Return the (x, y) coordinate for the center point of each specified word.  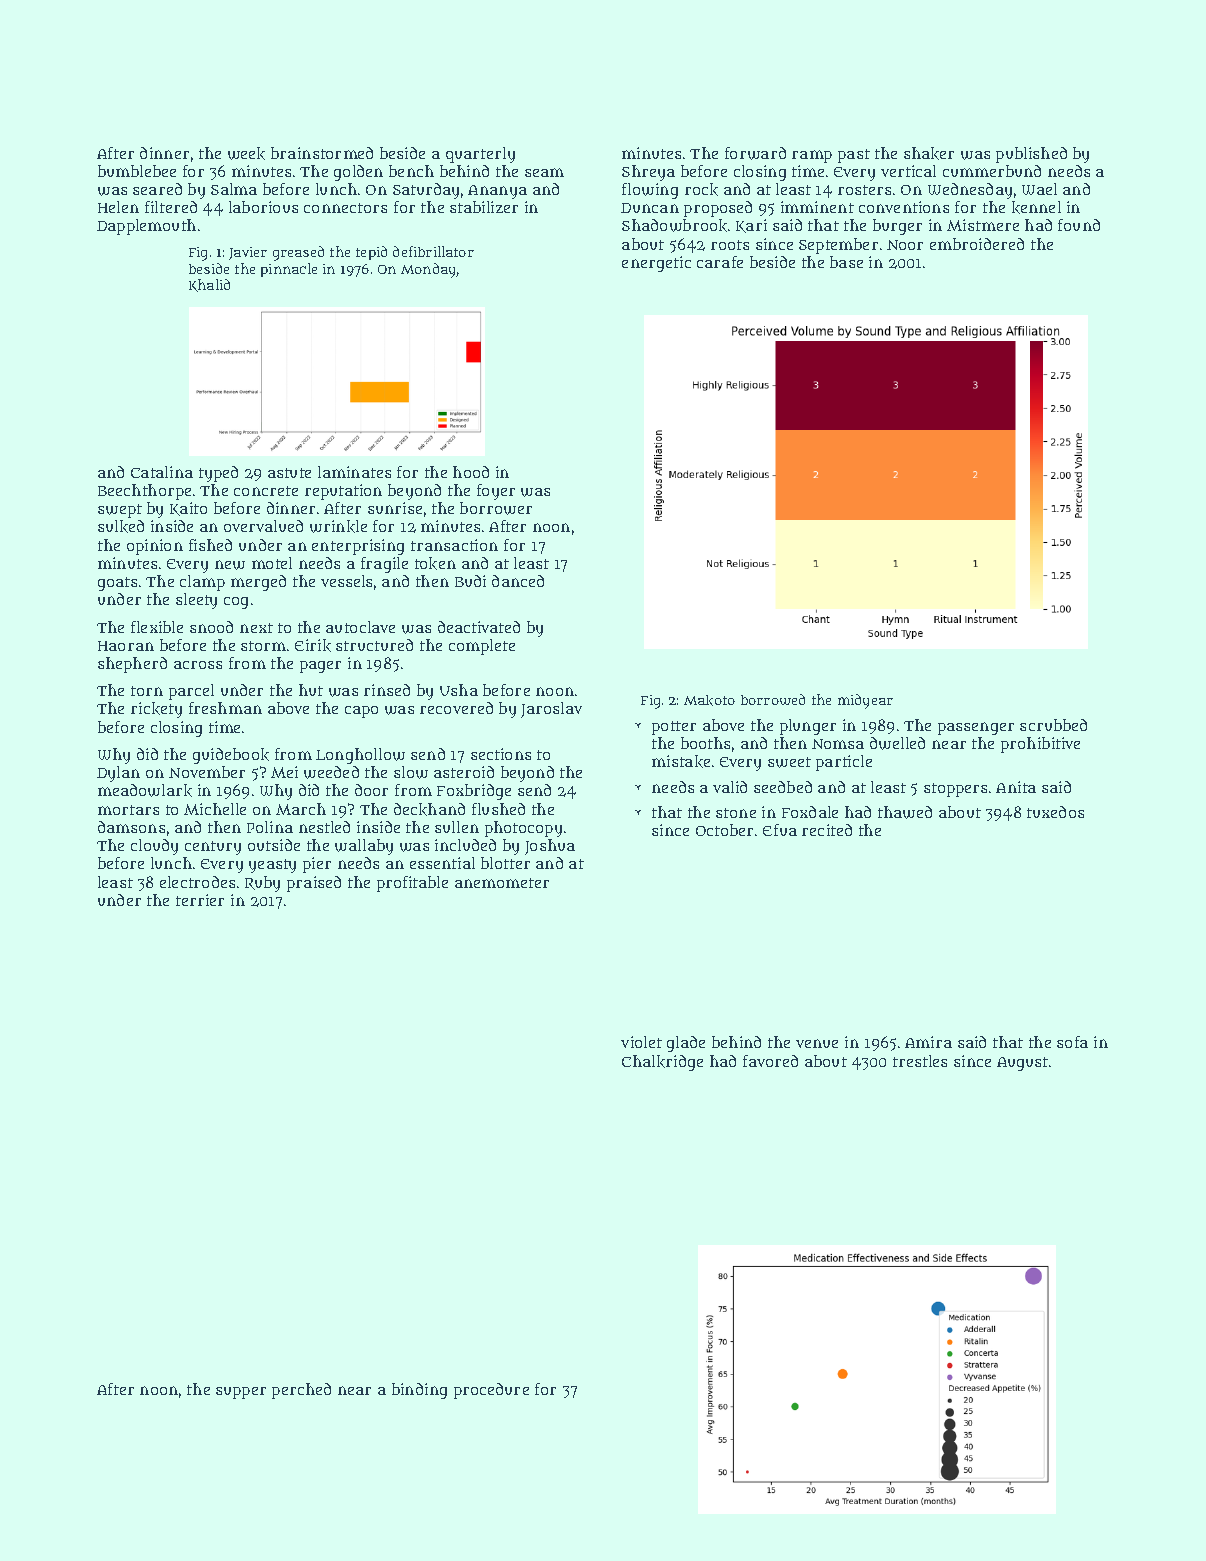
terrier (200, 900)
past (854, 156)
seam (544, 172)
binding (419, 1391)
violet (641, 1042)
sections (501, 754)
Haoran (126, 646)
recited (827, 830)
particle (844, 763)
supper (241, 1393)
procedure (491, 1391)
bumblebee (137, 171)
